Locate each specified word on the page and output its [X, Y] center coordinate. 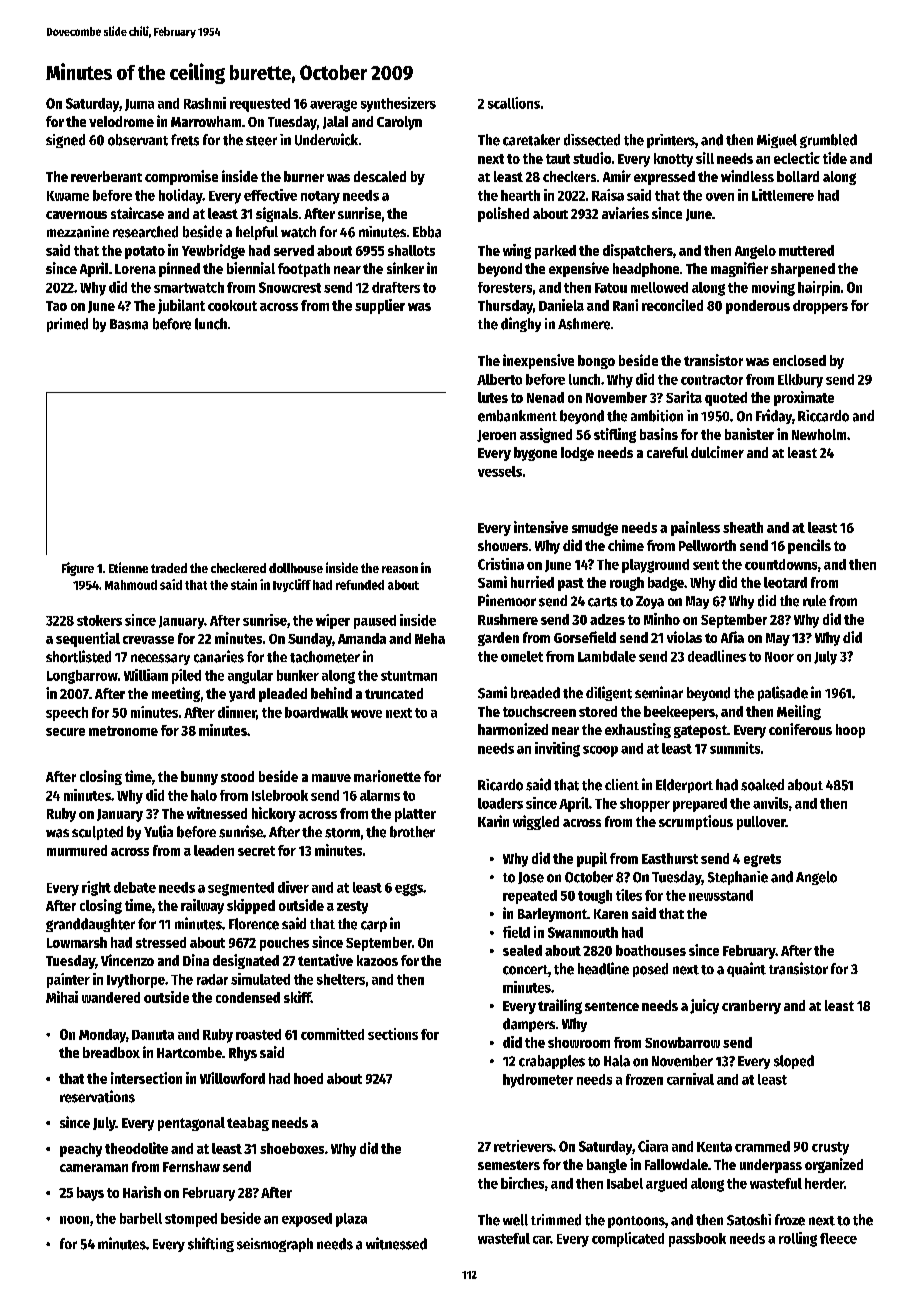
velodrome [121, 121]
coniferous [800, 729]
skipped [251, 906]
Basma [129, 324]
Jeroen [496, 436]
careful [667, 452]
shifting [211, 1244]
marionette [387, 776]
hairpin [819, 288]
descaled [380, 176]
